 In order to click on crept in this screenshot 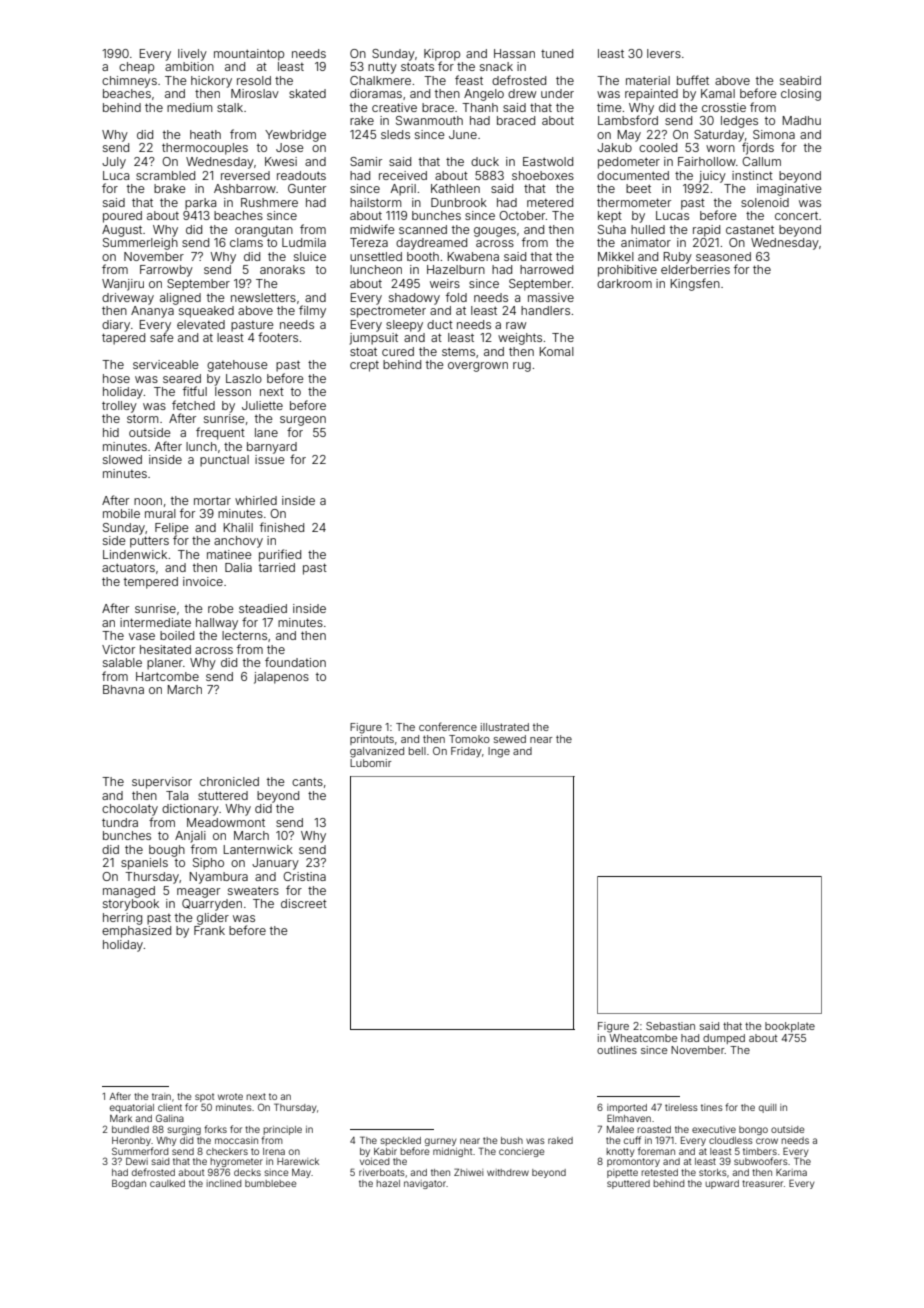, I will do `click(364, 366)`.
